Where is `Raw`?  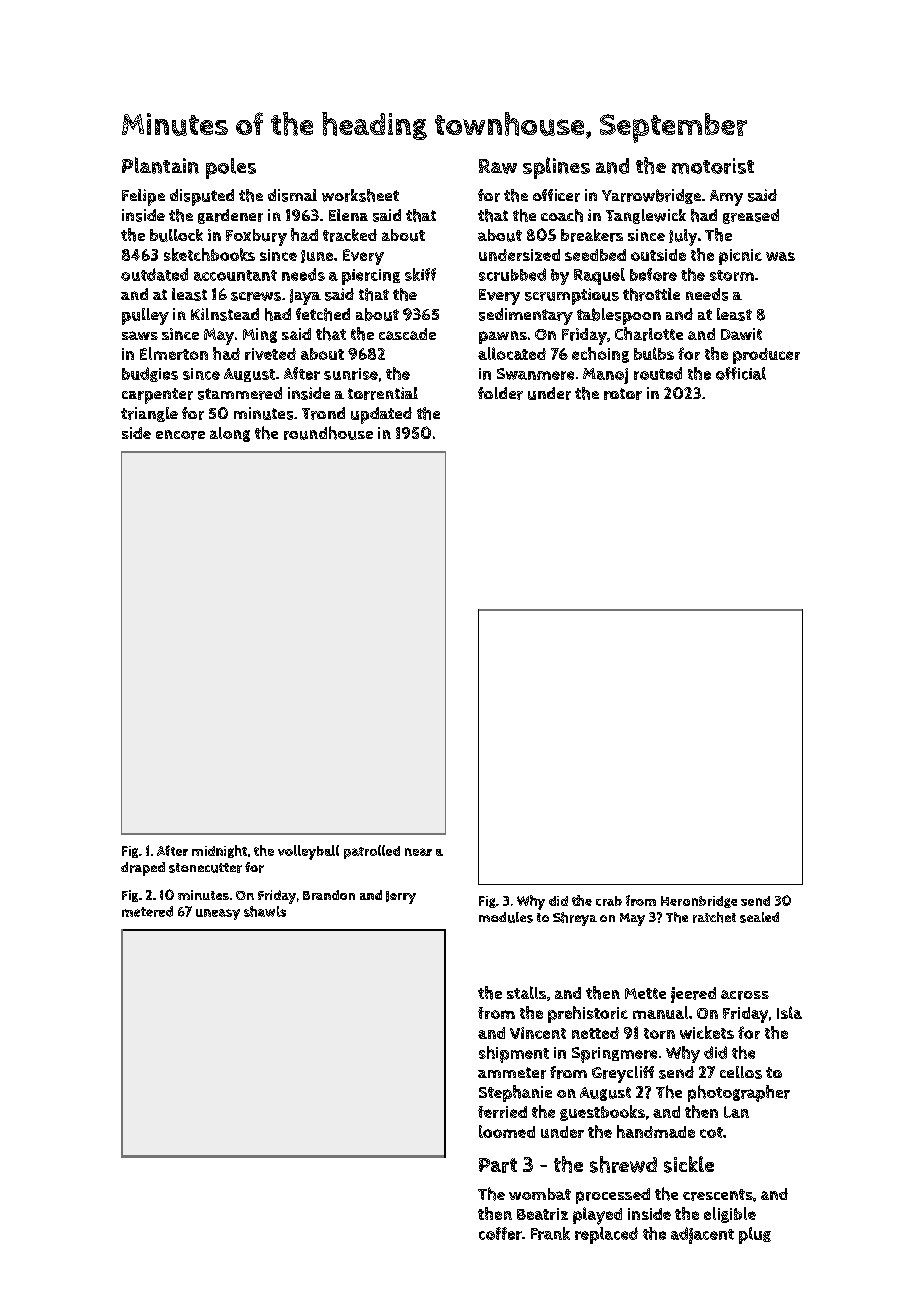
Raw is located at coordinates (498, 166).
